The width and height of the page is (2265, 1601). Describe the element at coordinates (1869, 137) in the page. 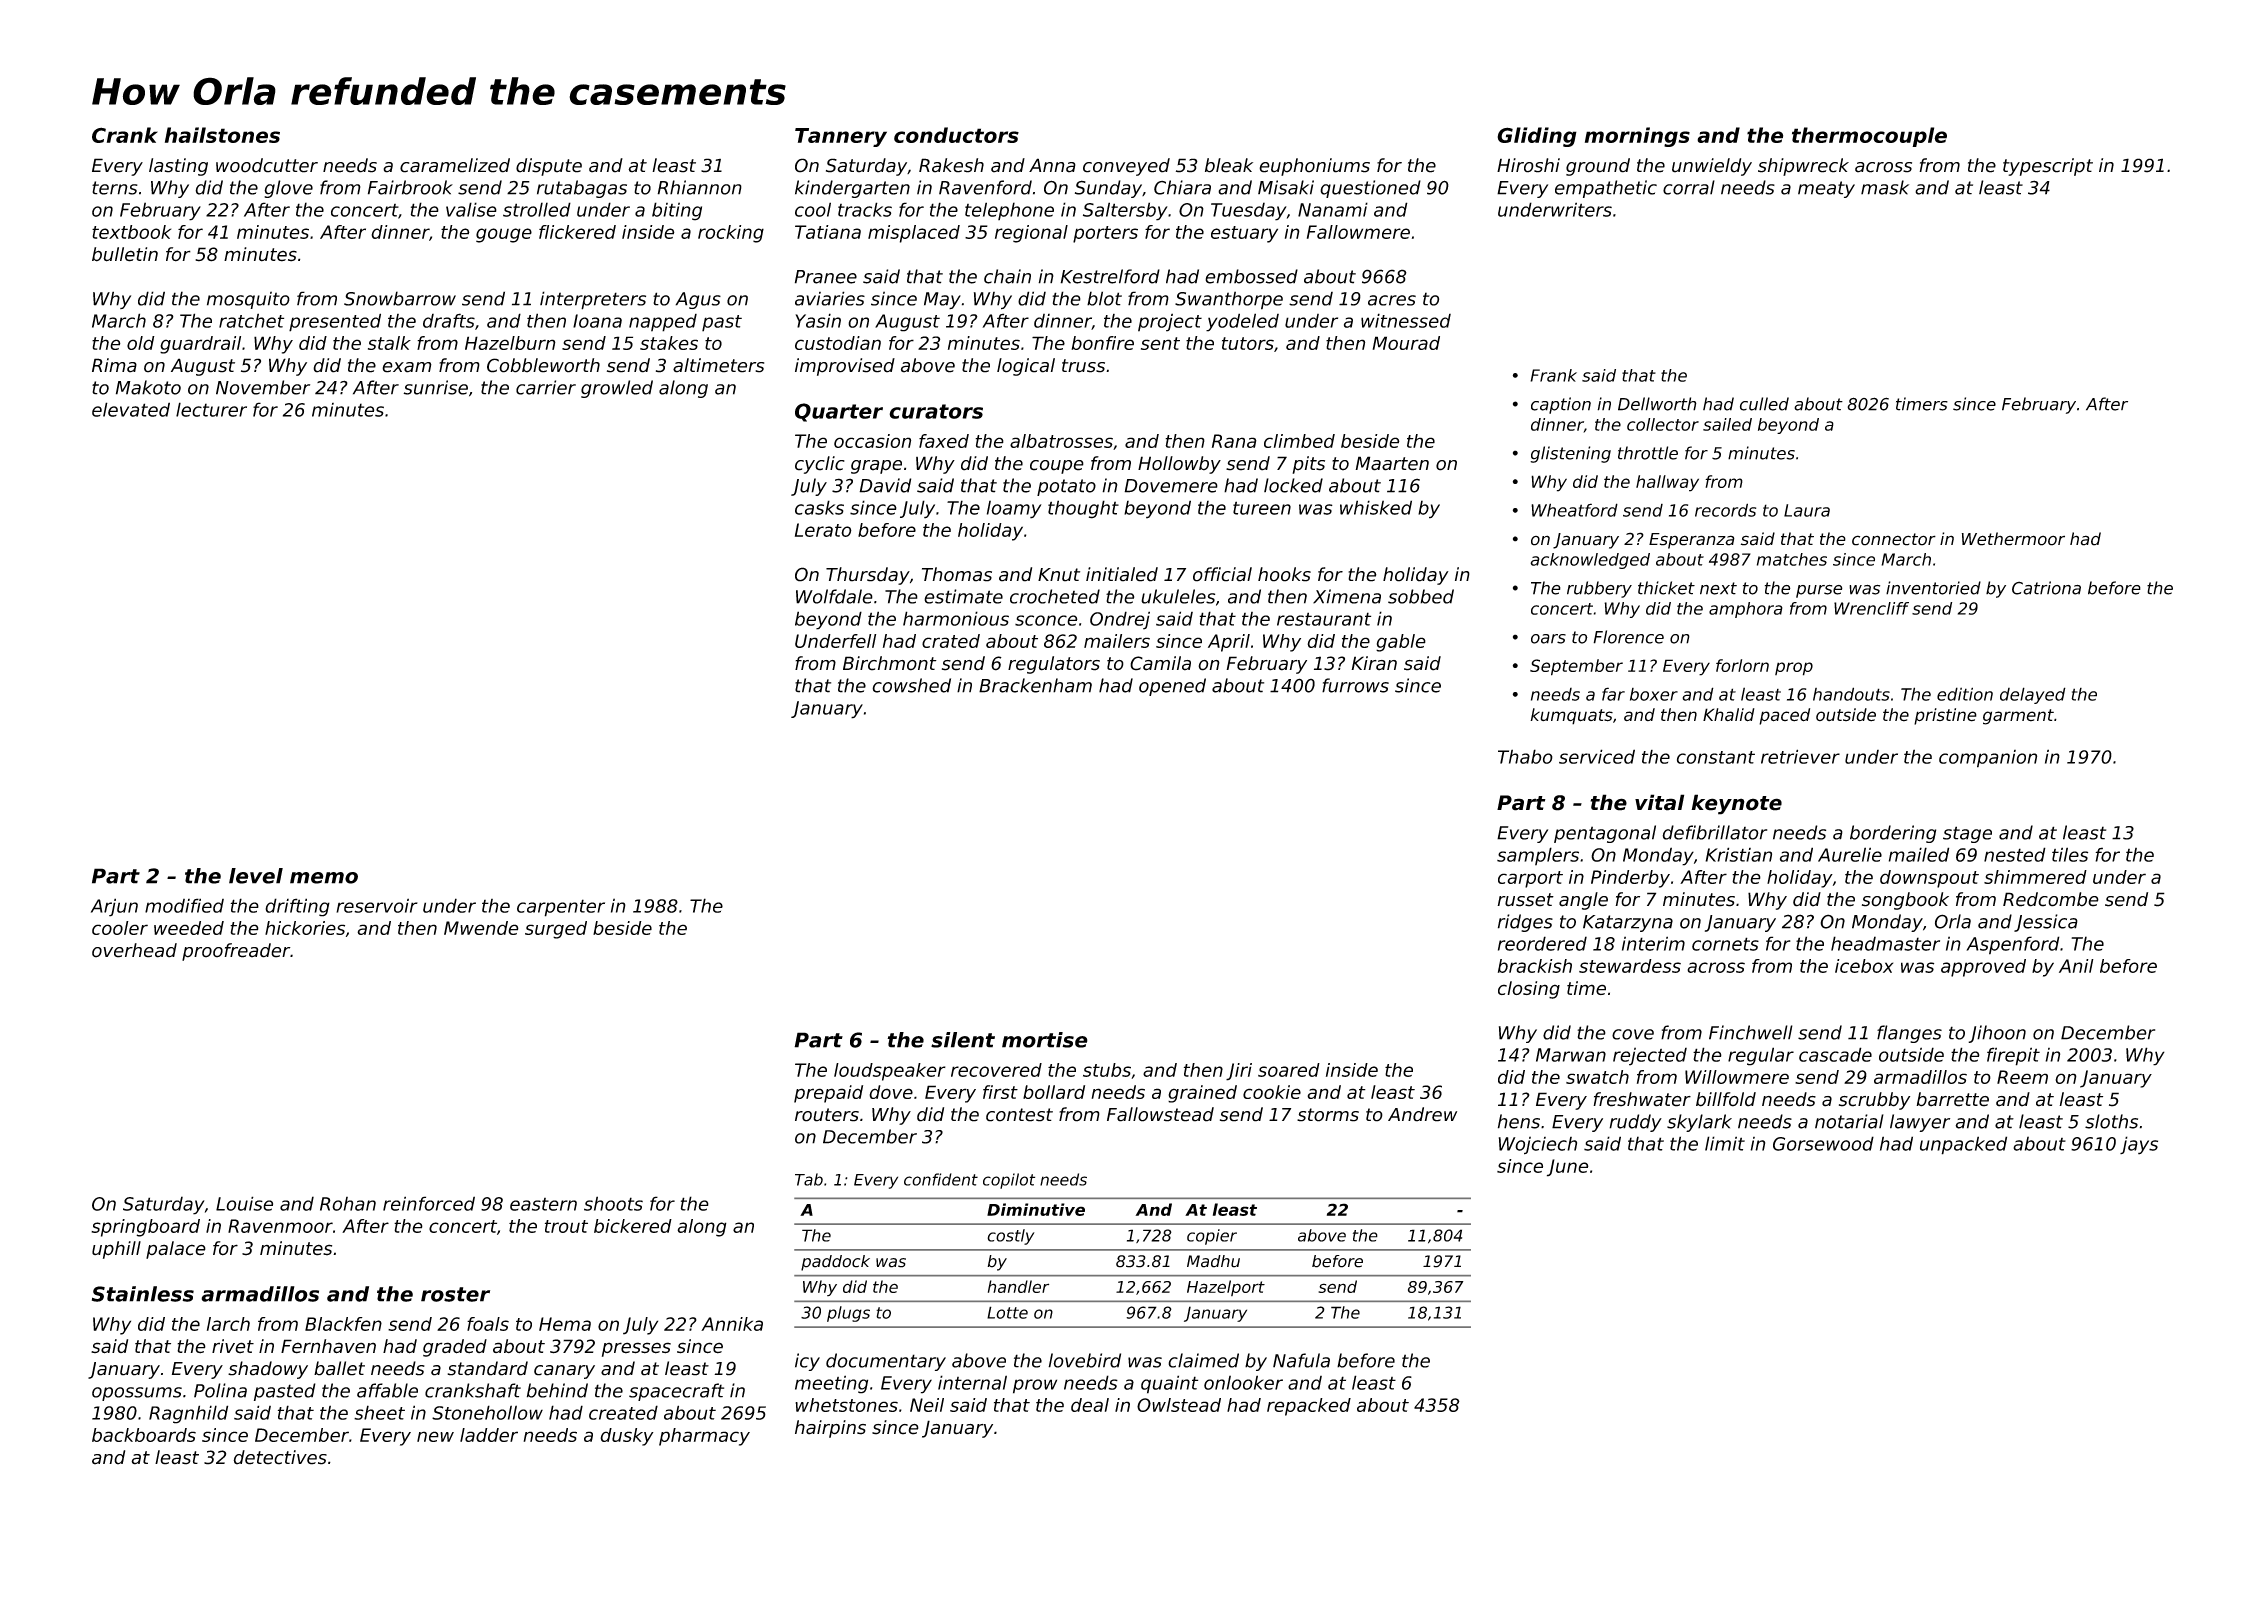

I see `thermocouple` at that location.
